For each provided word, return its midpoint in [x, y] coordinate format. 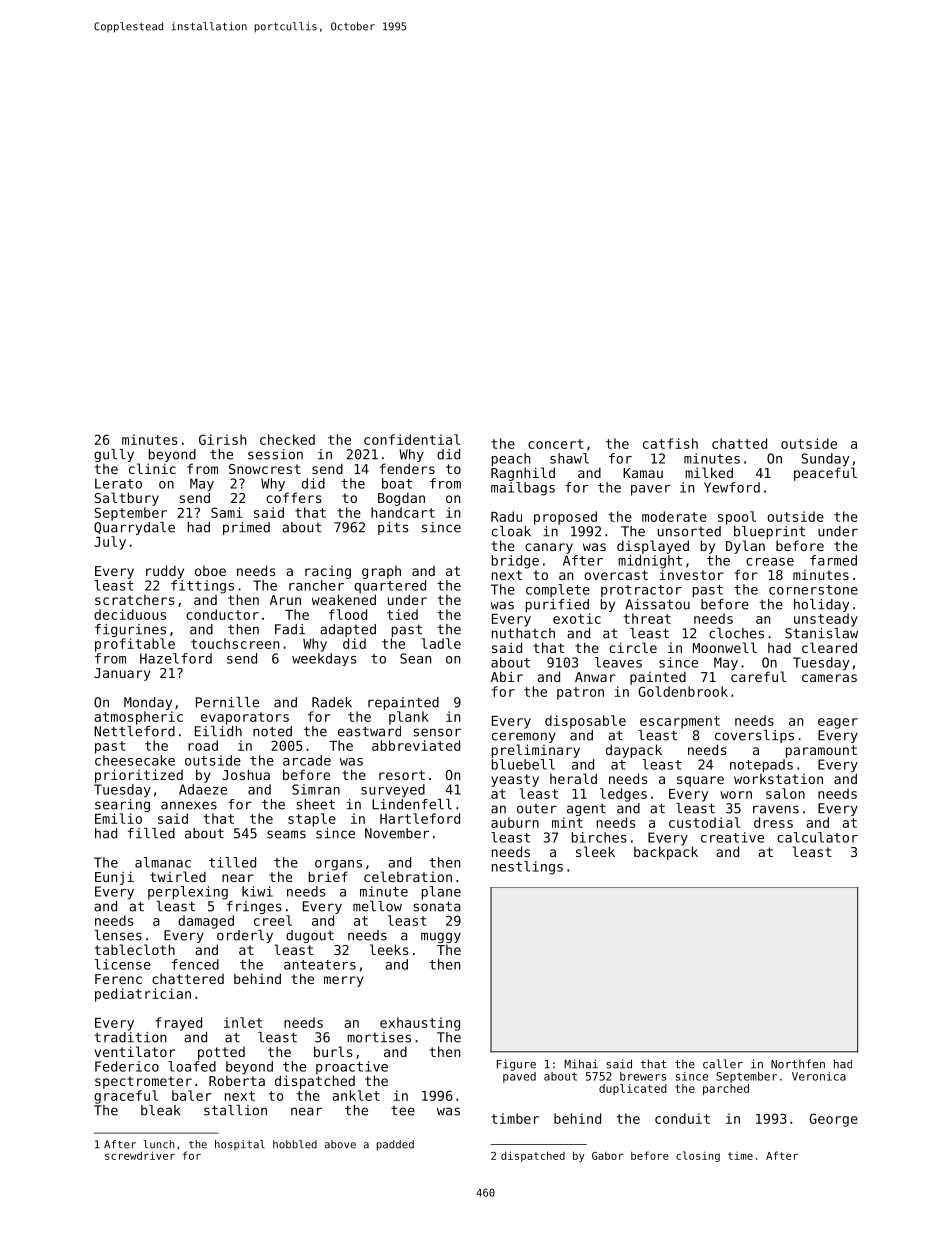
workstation [778, 779]
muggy [441, 937]
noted [272, 731]
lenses [118, 935]
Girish [222, 439]
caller [723, 1064]
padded [395, 1145]
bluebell [523, 764]
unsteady [826, 620]
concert [556, 444]
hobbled [295, 1144]
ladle [441, 643]
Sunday [825, 460]
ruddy [165, 572]
